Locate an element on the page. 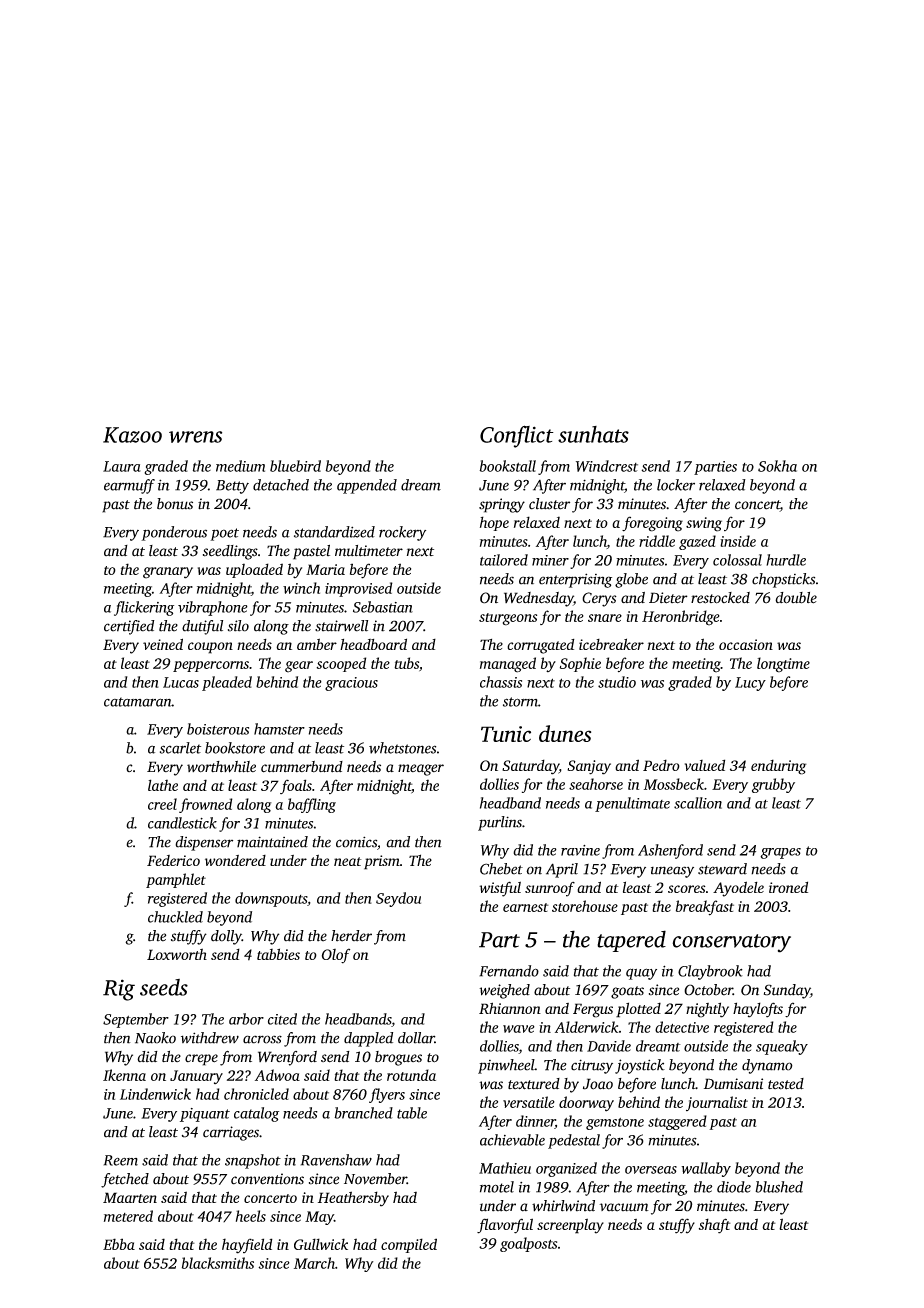 The image size is (924, 1308). bluebird is located at coordinates (295, 466).
